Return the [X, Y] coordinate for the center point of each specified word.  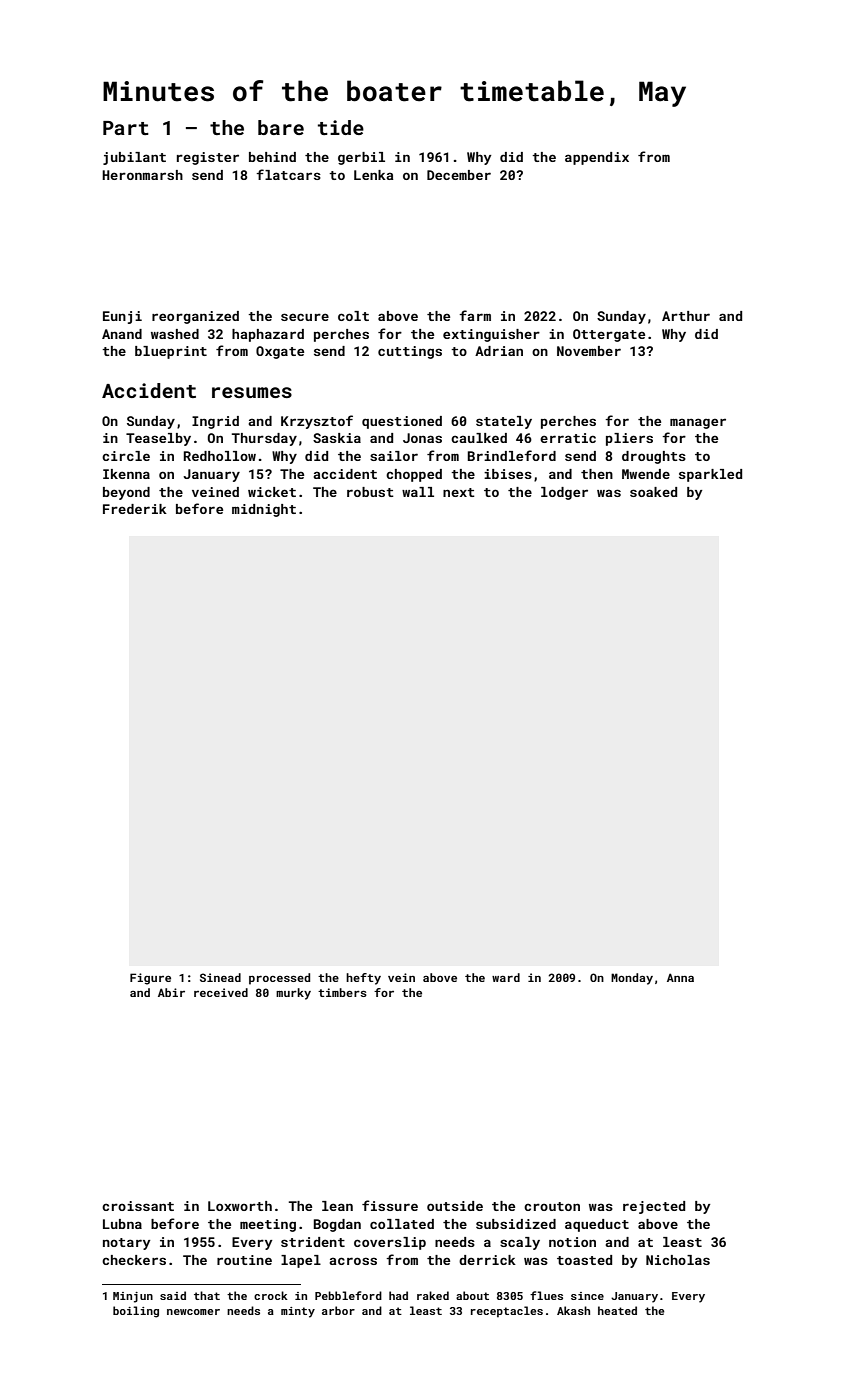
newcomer [193, 1312]
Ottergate [609, 335]
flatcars [288, 174]
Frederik [135, 509]
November [589, 351]
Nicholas [678, 1260]
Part [126, 128]
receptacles [507, 1312]
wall [418, 492]
